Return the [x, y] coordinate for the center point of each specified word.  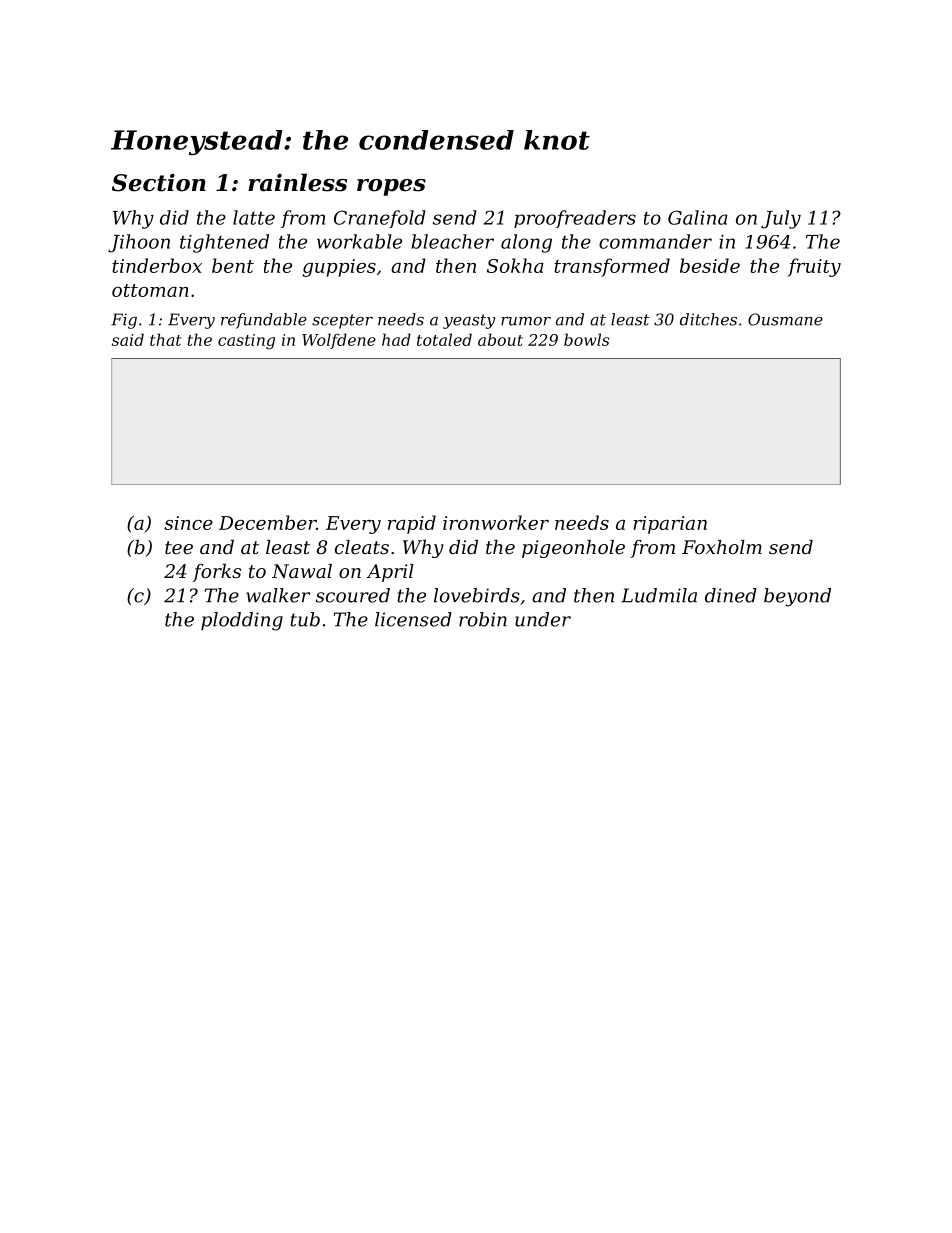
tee [179, 547]
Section [159, 182]
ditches [708, 319]
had [396, 339]
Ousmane [785, 319]
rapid [412, 524]
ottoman [150, 290]
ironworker [496, 522]
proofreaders [575, 219]
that [166, 339]
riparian [670, 525]
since [188, 523]
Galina [698, 217]
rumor [526, 321]
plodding [242, 621]
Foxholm [722, 547]
